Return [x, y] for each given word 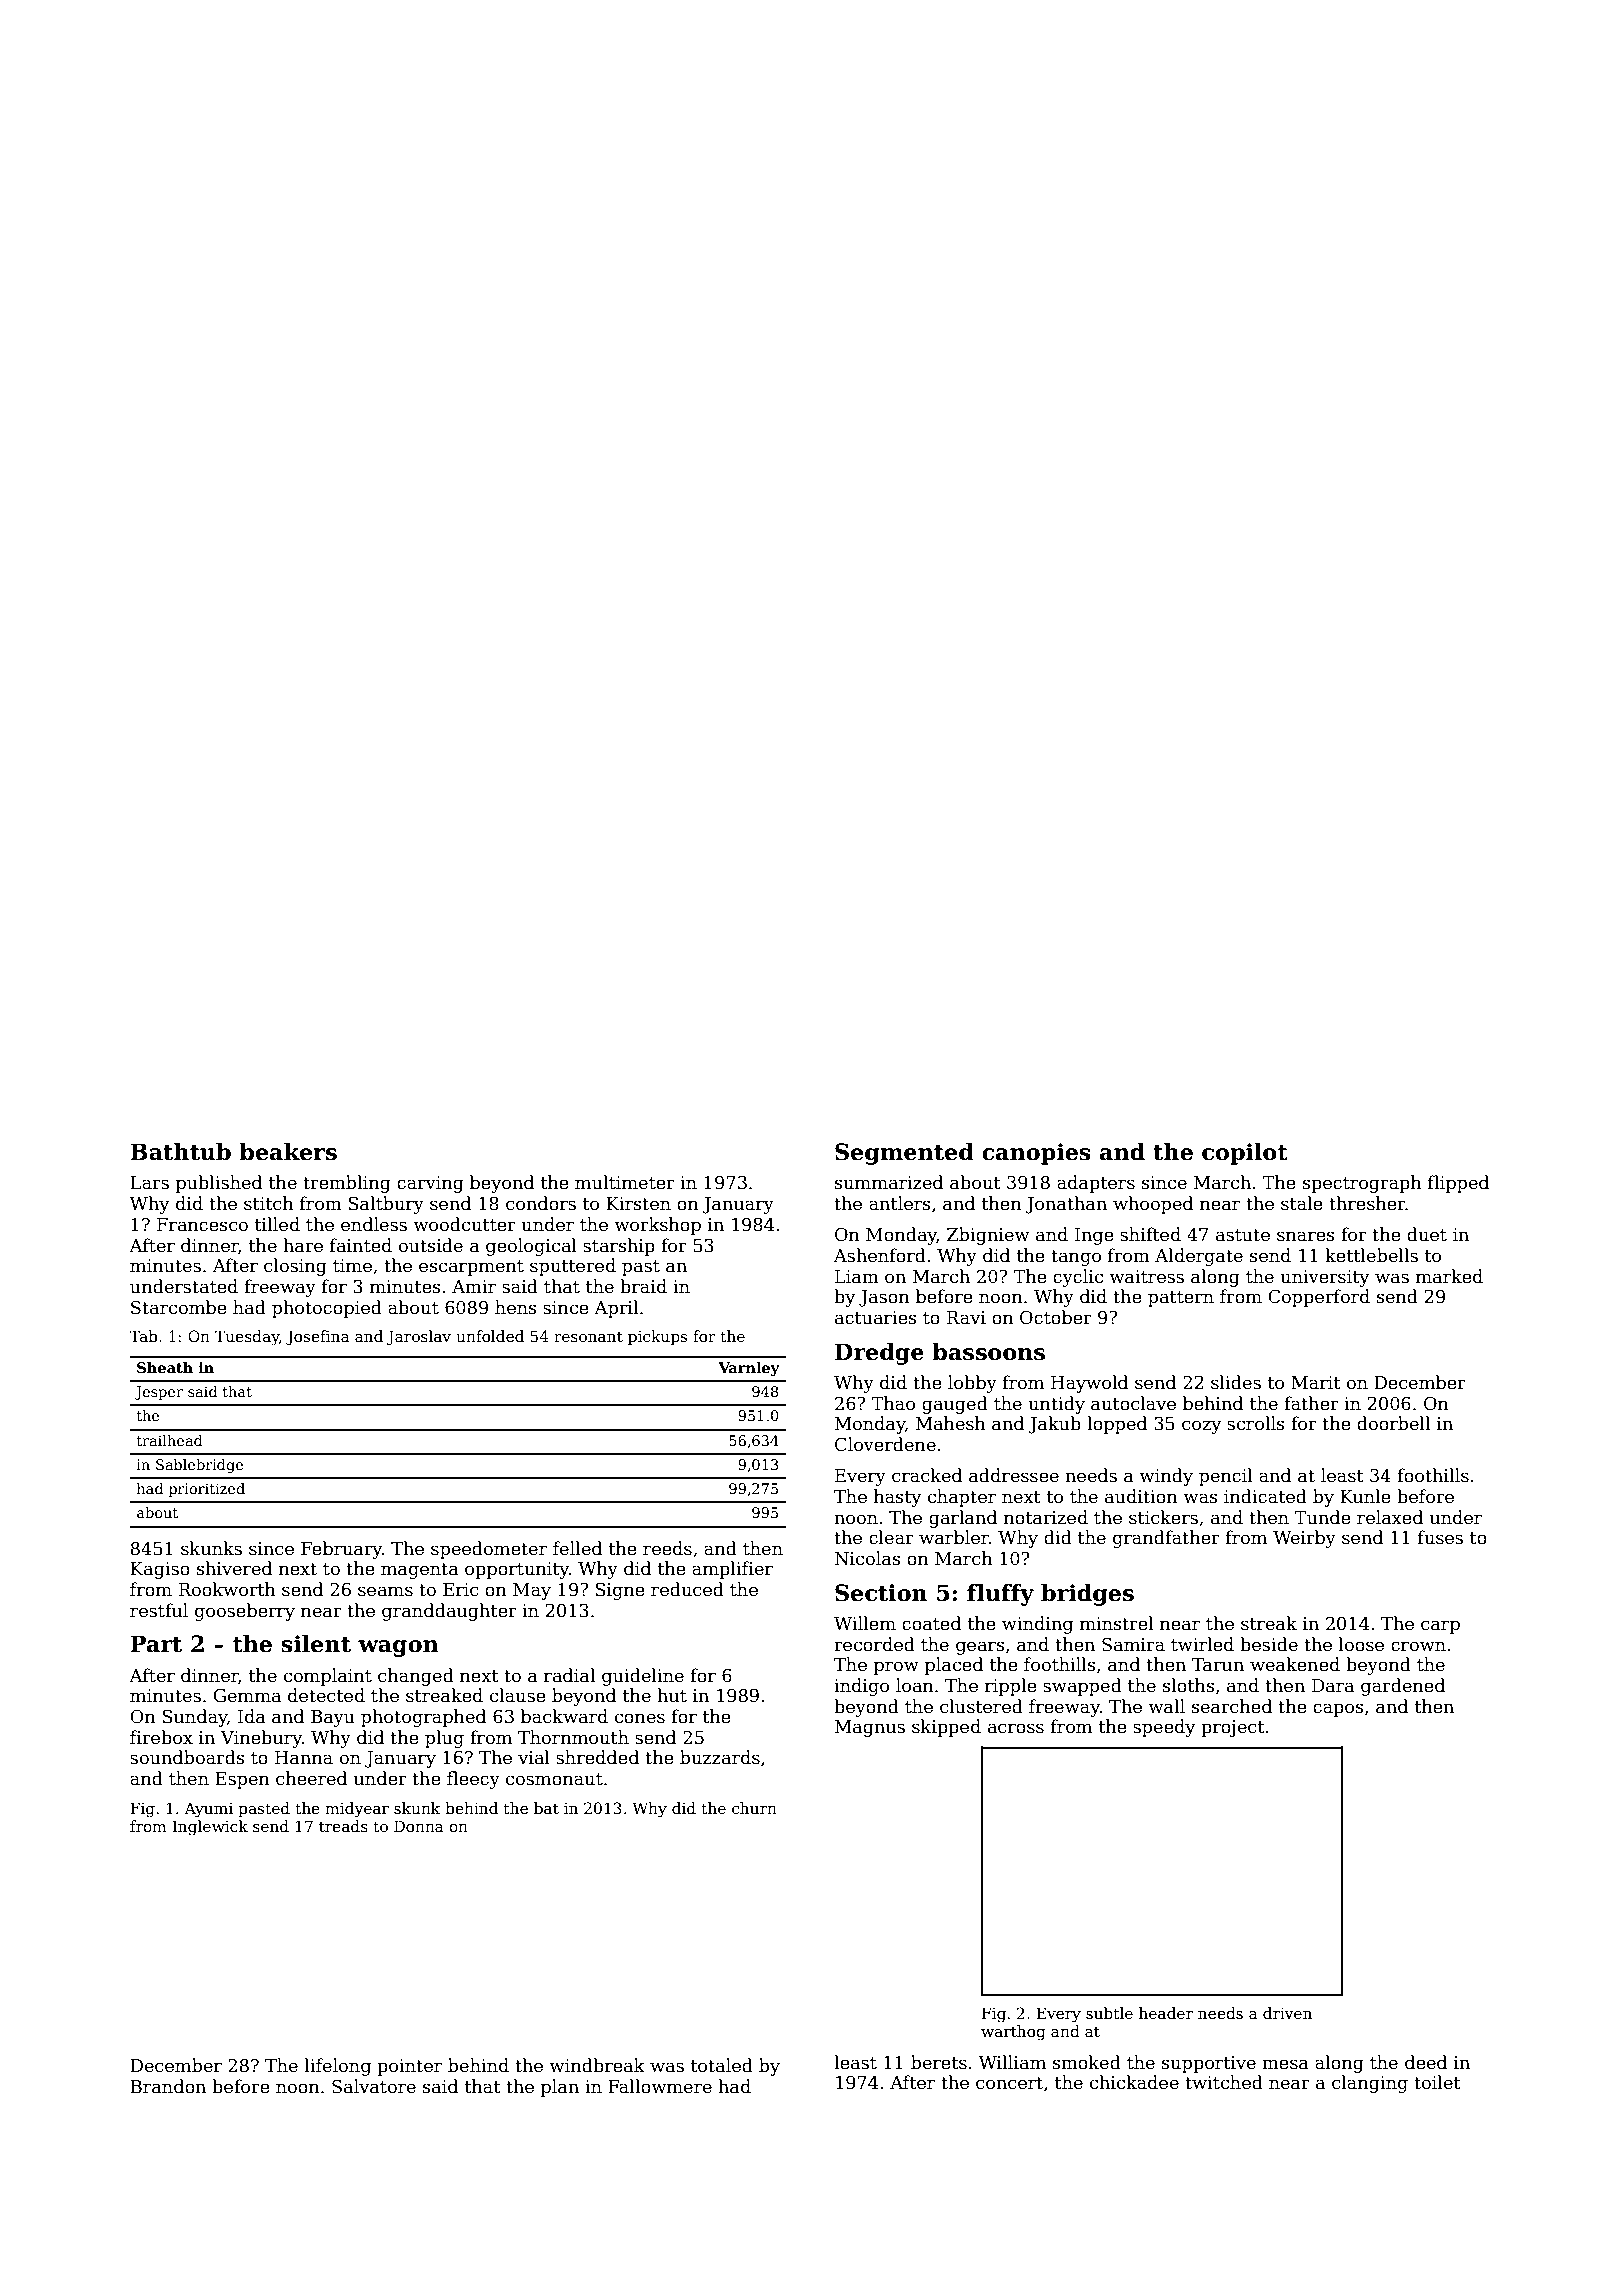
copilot [1245, 1154]
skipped [946, 1728]
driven [1287, 2013]
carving [430, 1184]
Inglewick [210, 1828]
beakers [288, 1152]
